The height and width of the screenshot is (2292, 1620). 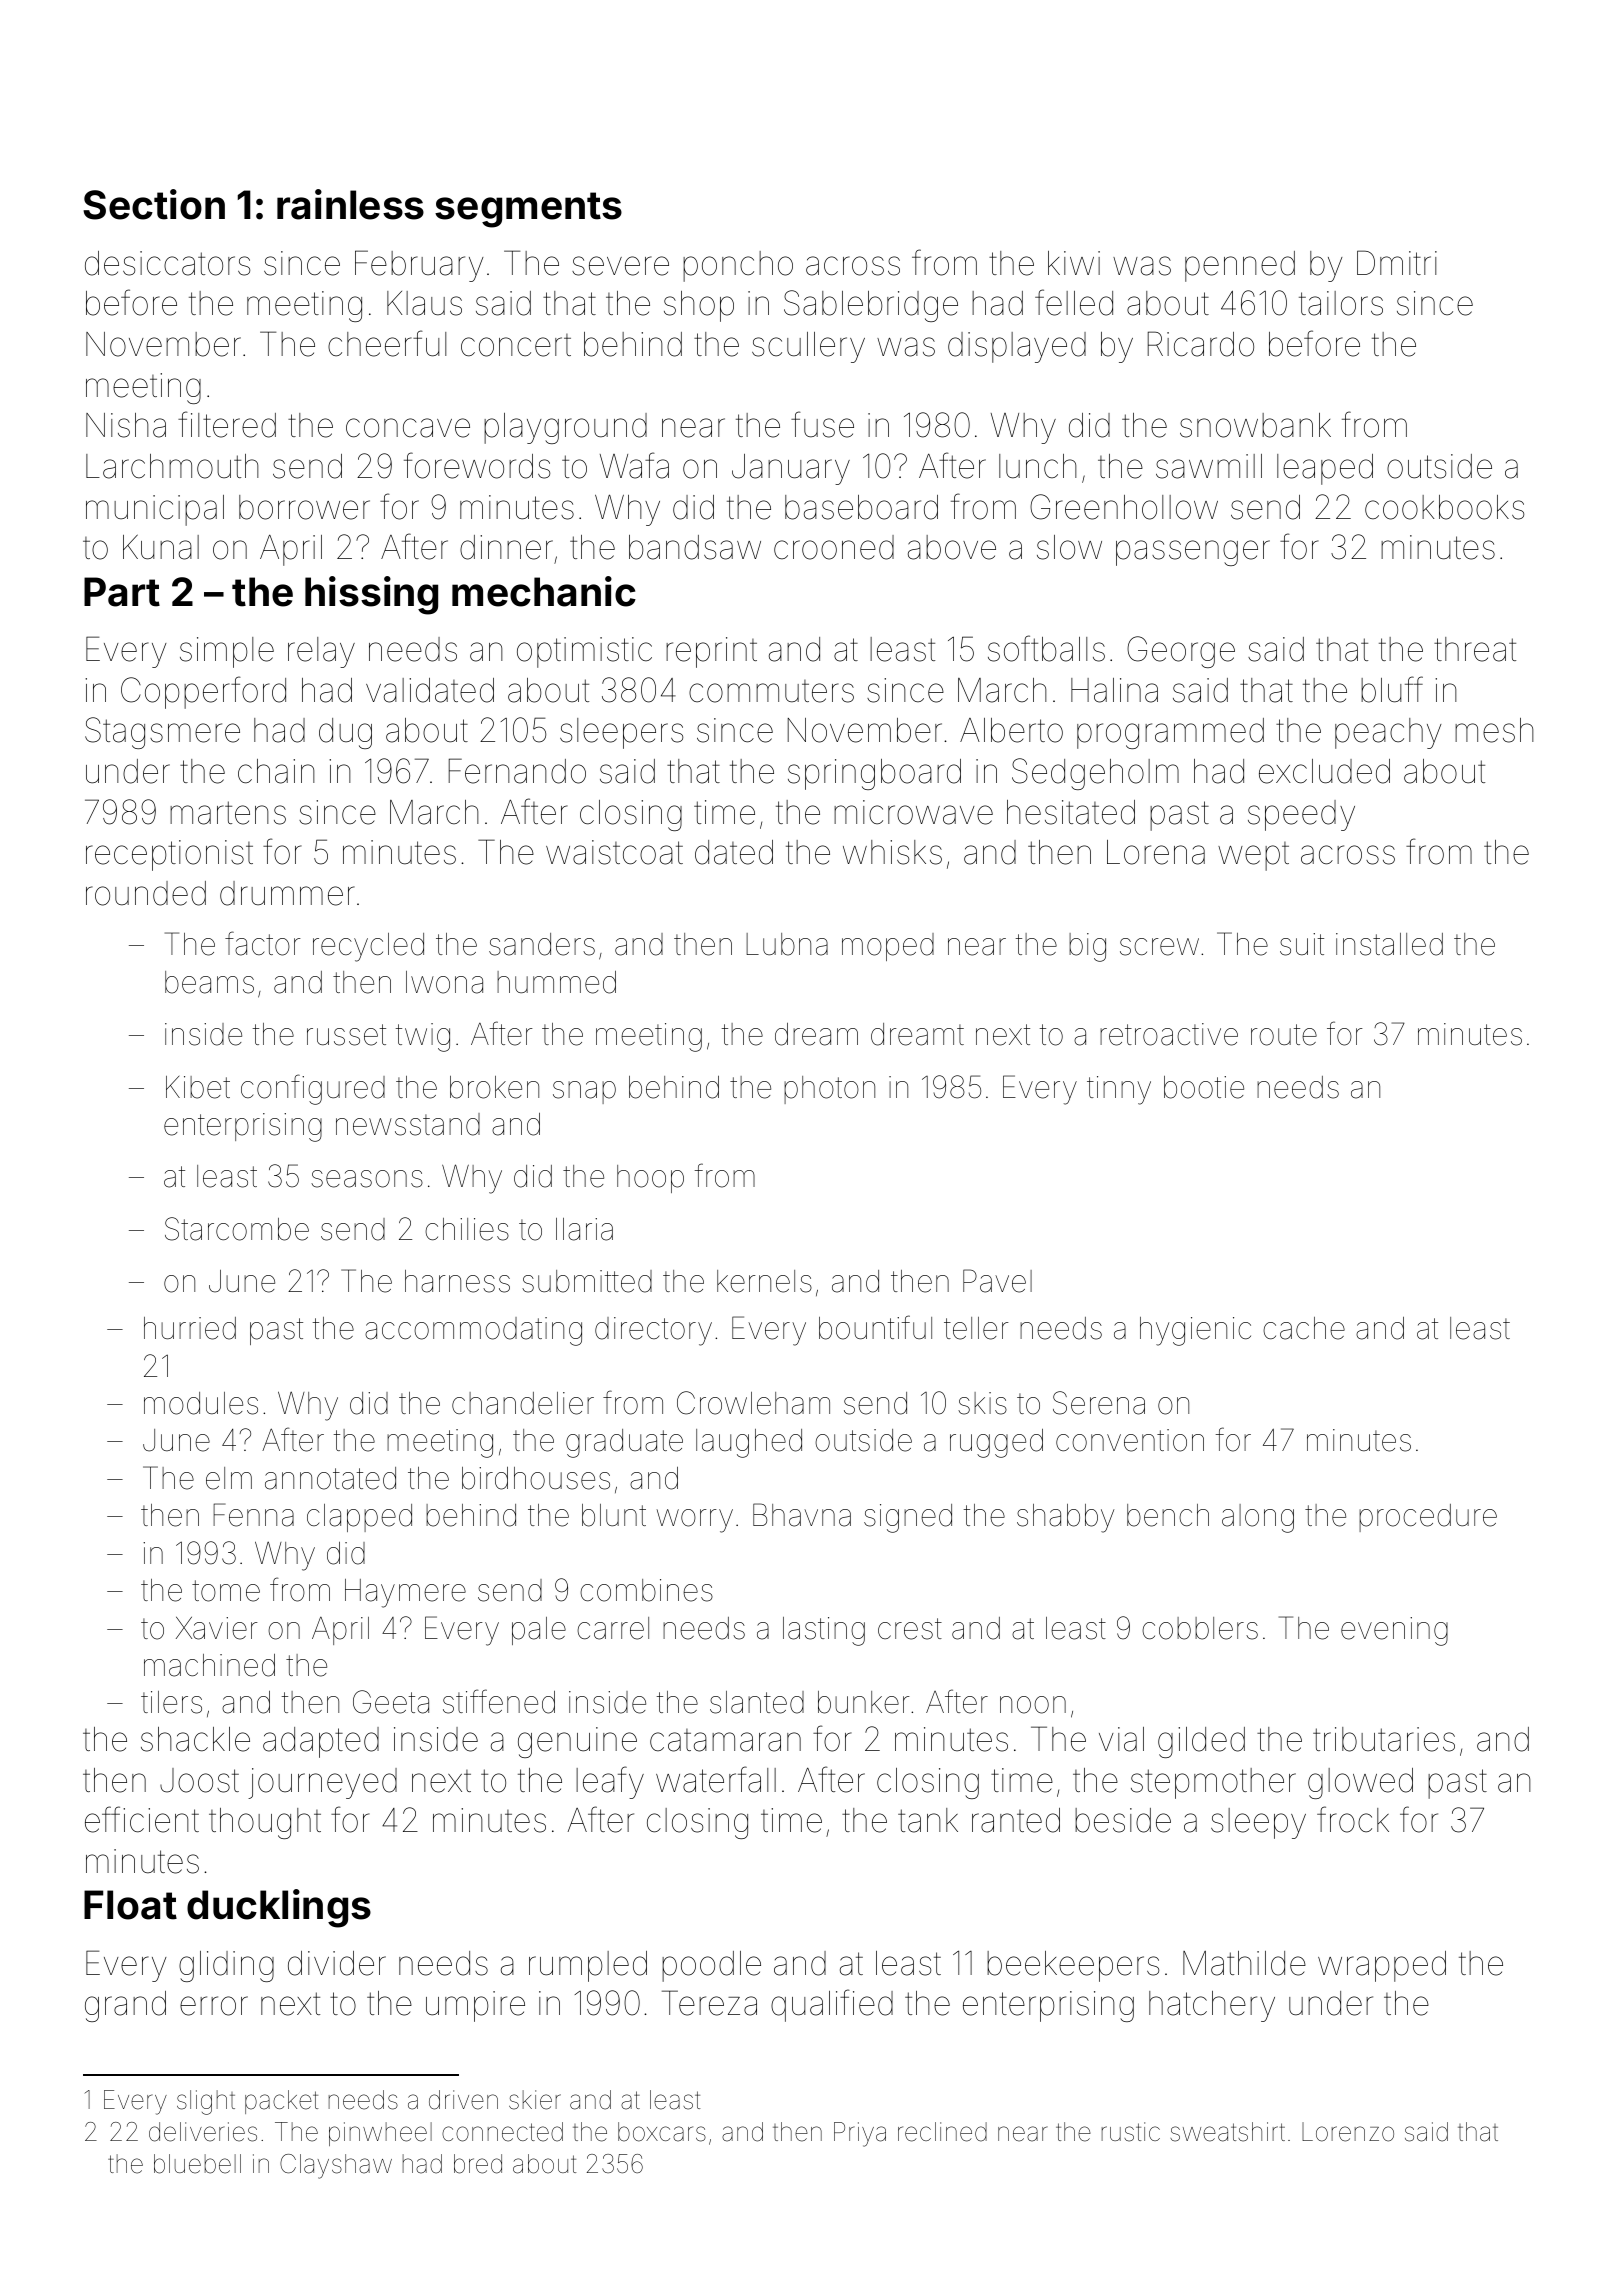 What do you see at coordinates (201, 1403) in the screenshot?
I see `modules` at bounding box center [201, 1403].
